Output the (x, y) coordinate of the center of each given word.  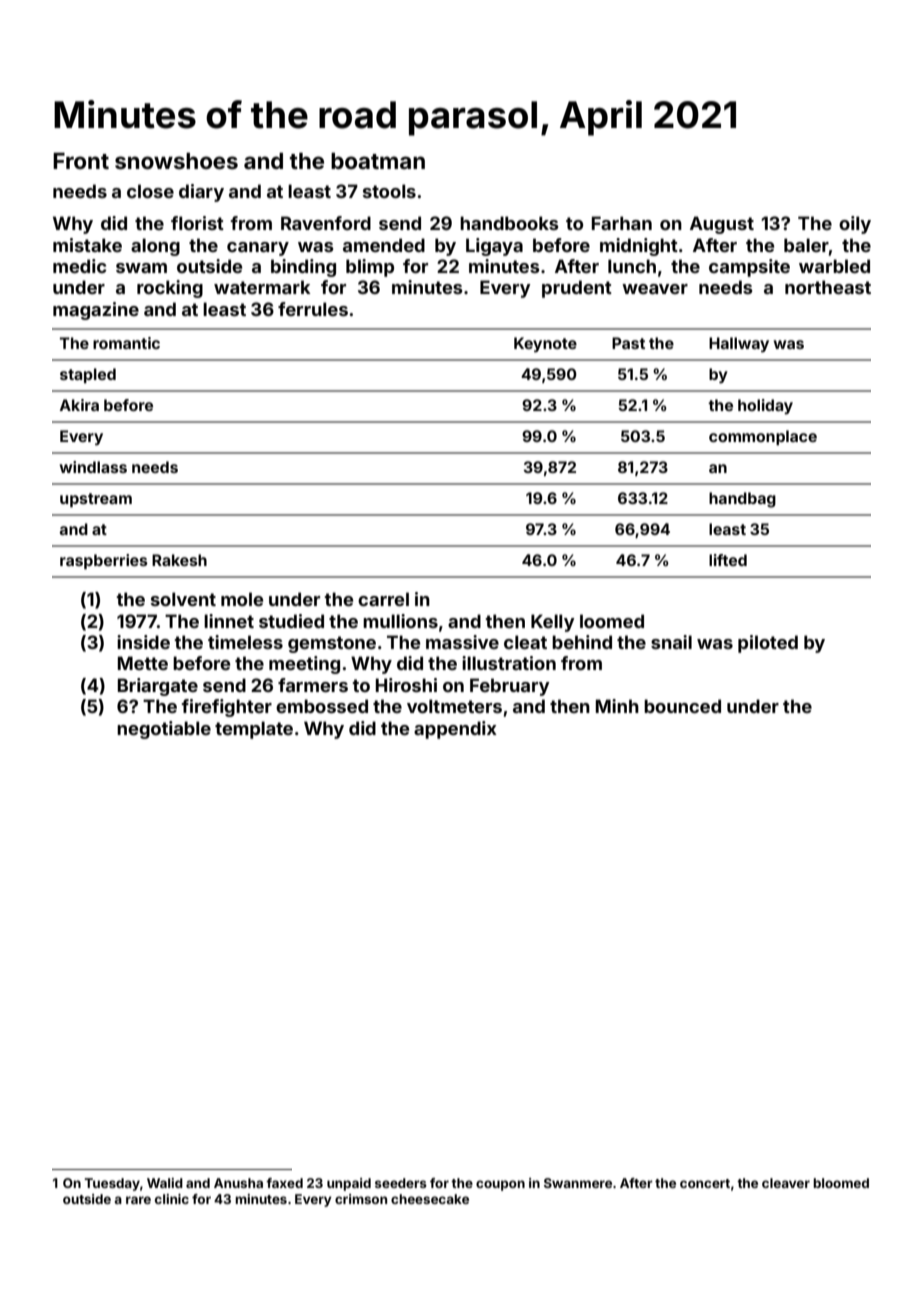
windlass (93, 467)
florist (197, 223)
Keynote (545, 345)
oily (855, 225)
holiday (765, 406)
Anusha (238, 1183)
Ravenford (326, 223)
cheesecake (430, 1199)
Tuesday (112, 1184)
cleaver (786, 1183)
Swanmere (578, 1183)
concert (705, 1183)
